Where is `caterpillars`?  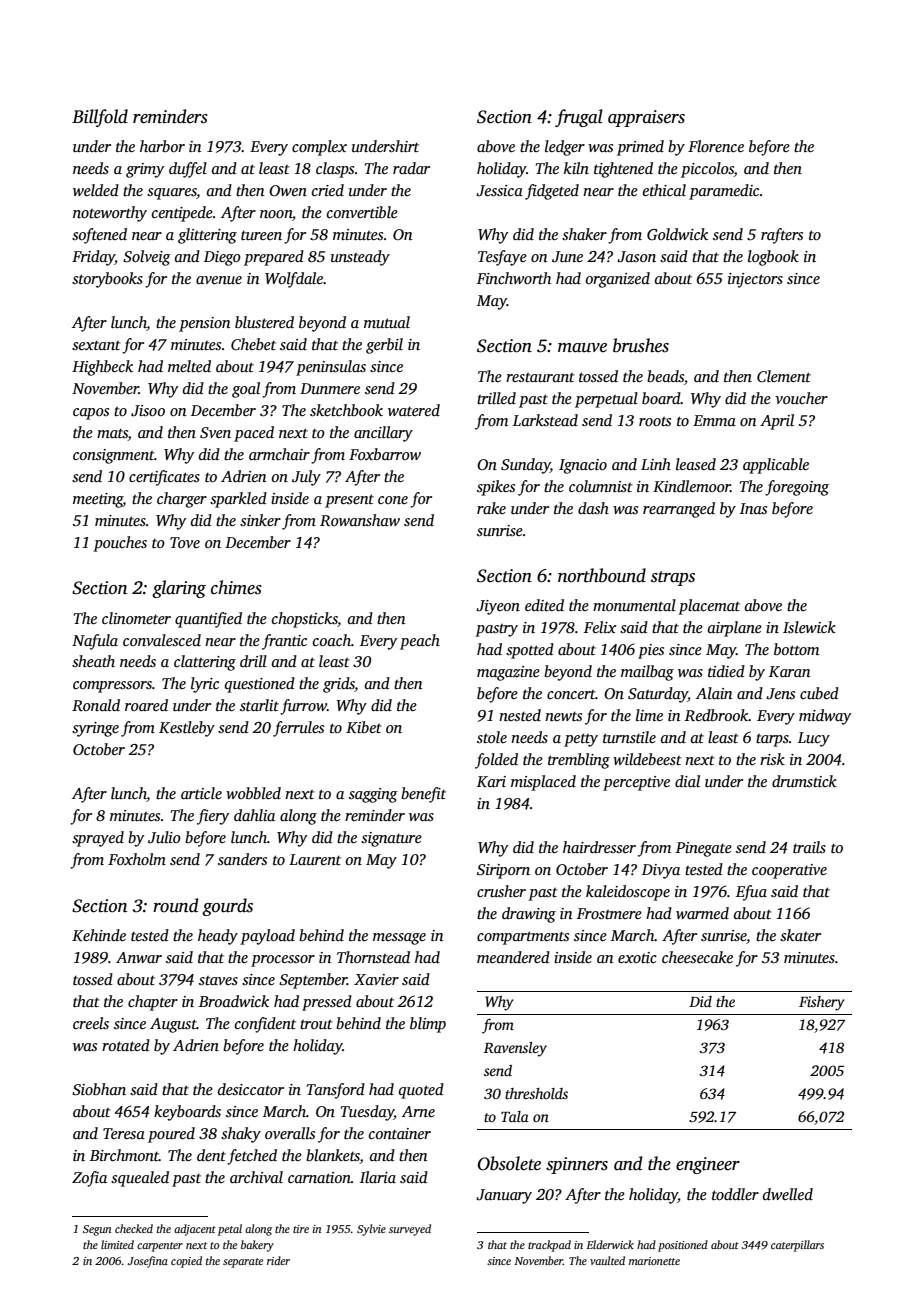 caterpillars is located at coordinates (797, 1246).
